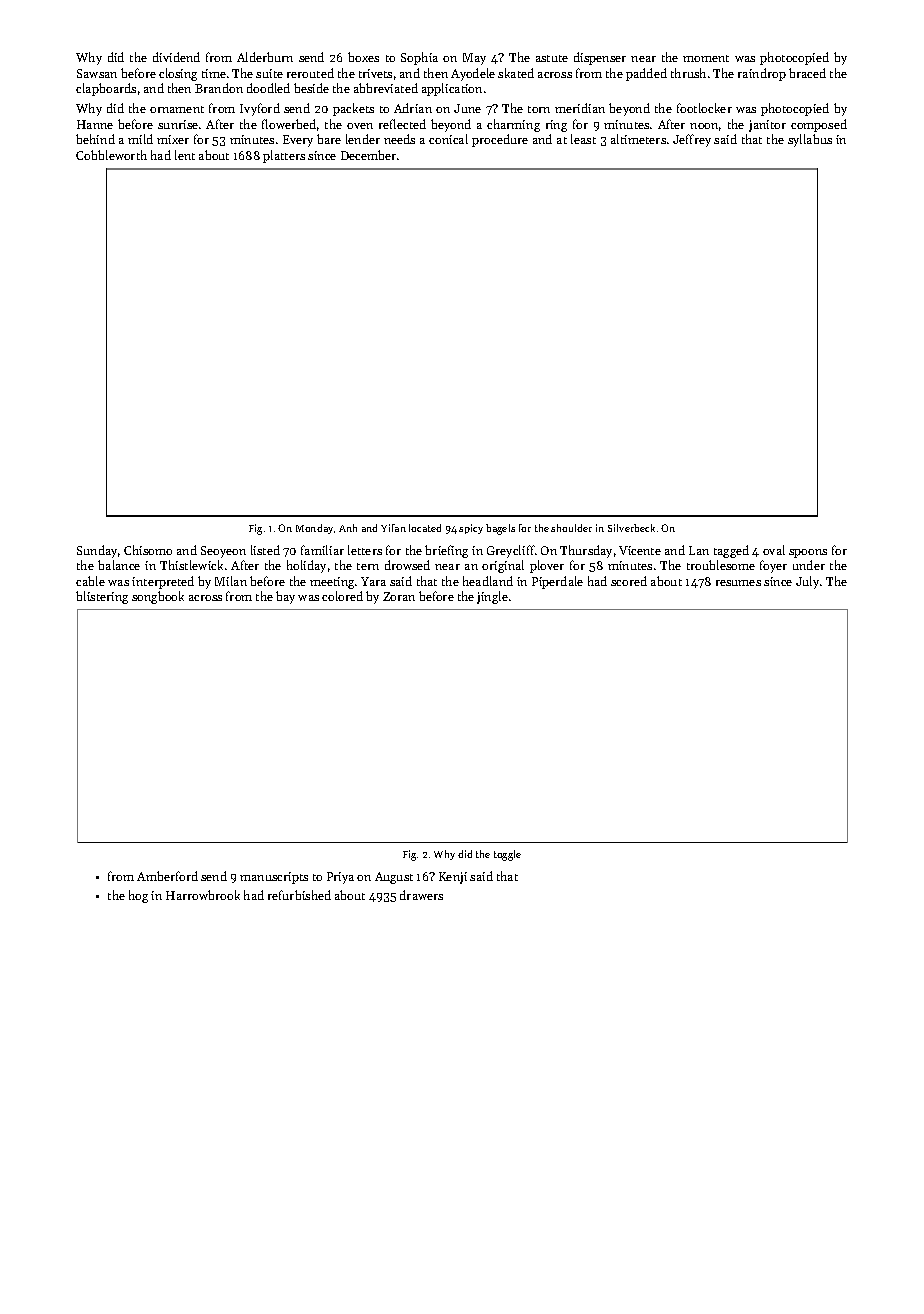 The height and width of the image is (1314, 924). Describe the element at coordinates (453, 878) in the image. I see `Kenji` at that location.
